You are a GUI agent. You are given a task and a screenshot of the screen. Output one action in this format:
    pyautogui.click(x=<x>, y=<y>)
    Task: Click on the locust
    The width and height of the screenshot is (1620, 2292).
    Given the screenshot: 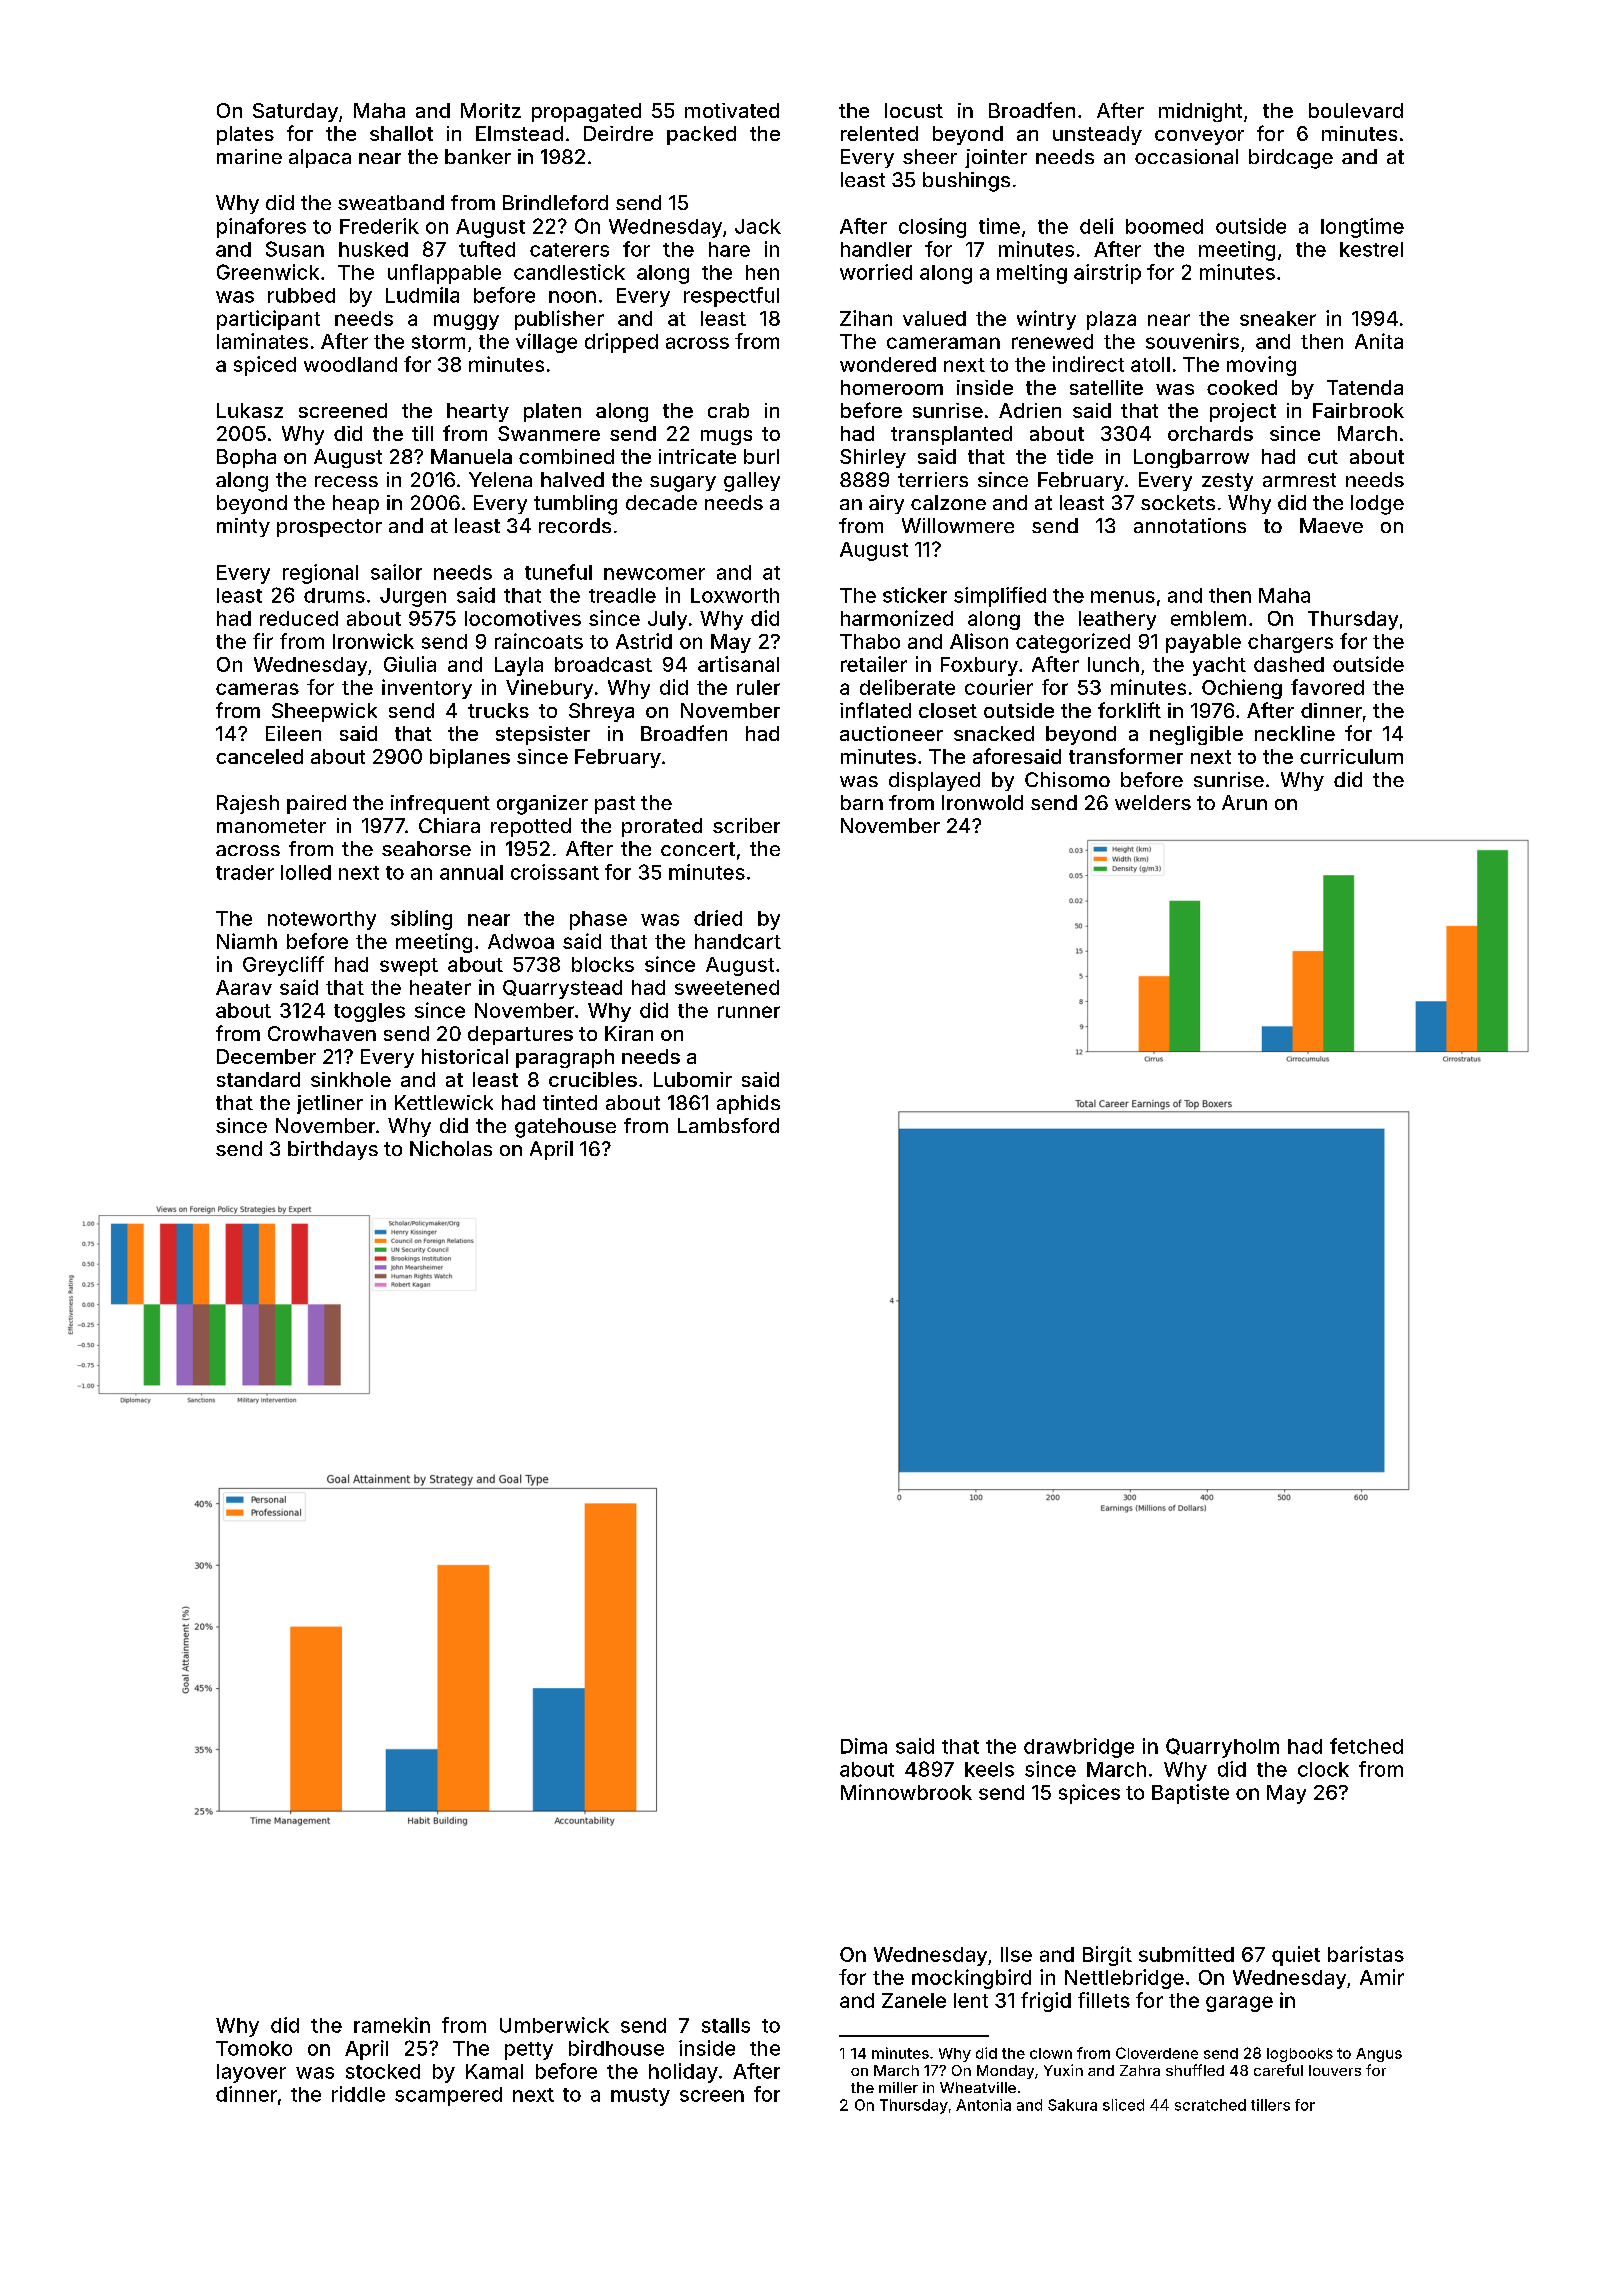 What is the action you would take?
    pyautogui.click(x=914, y=110)
